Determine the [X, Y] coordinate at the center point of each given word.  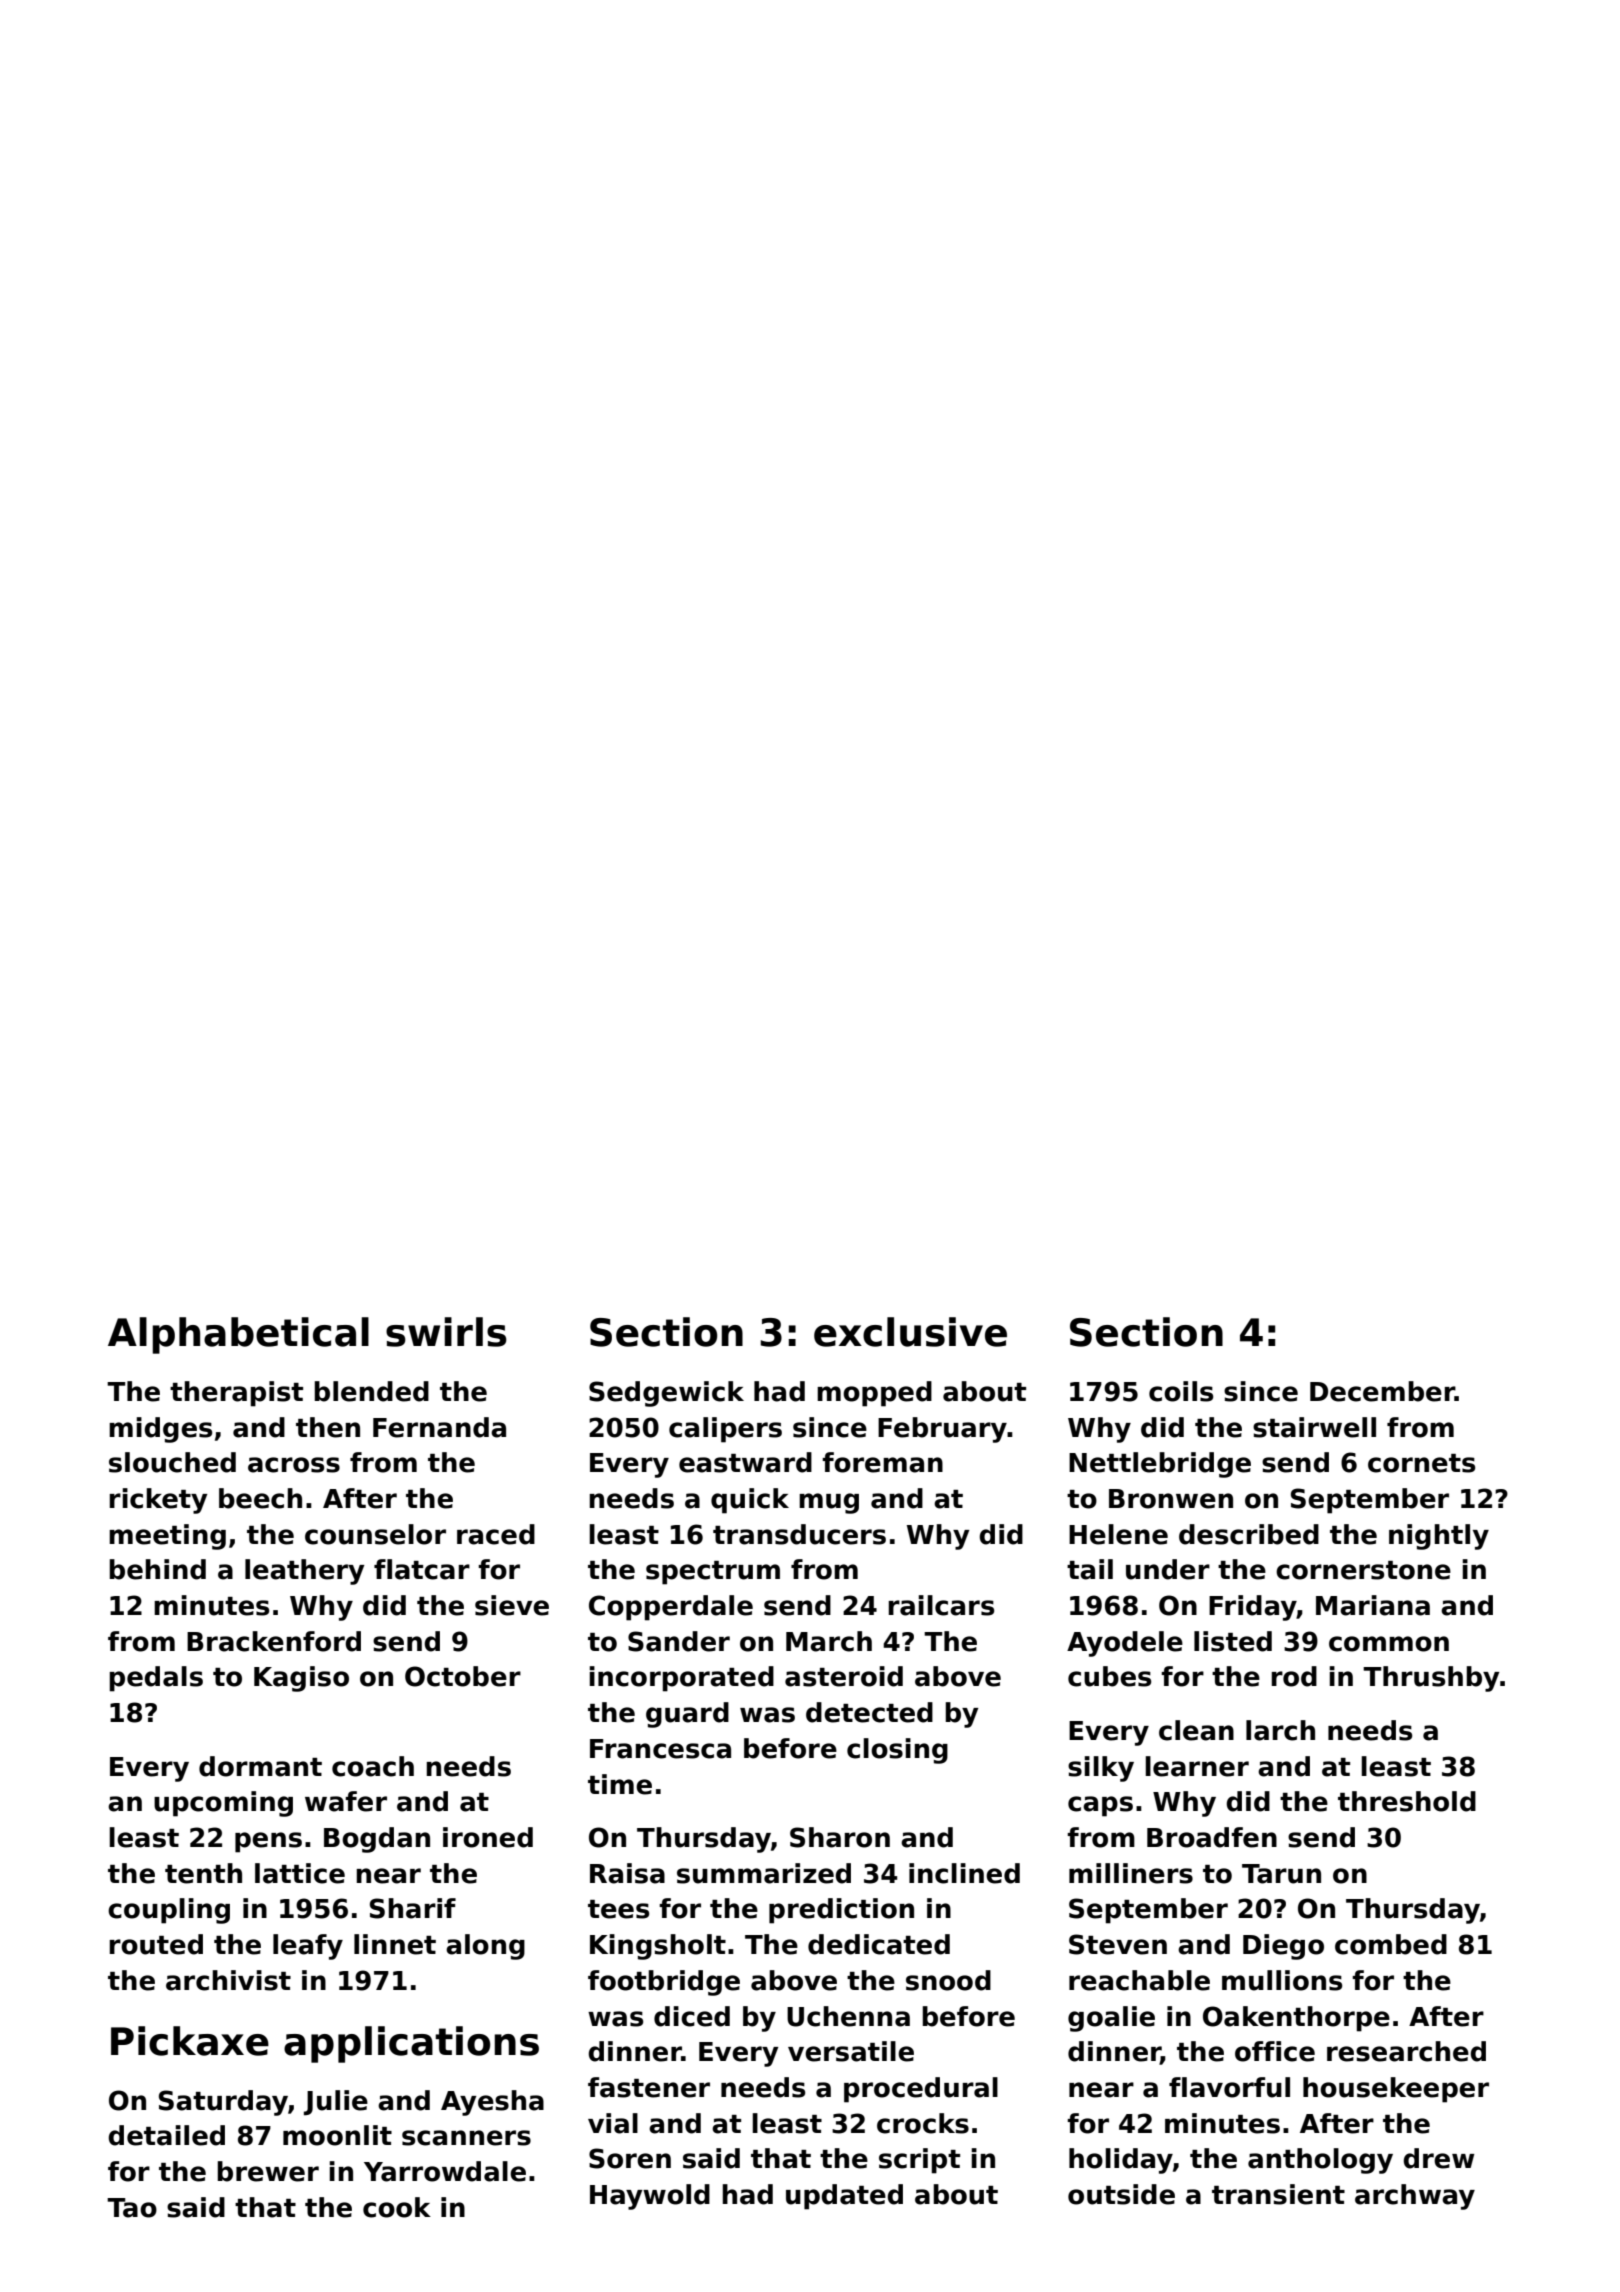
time [620, 1784]
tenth [203, 1873]
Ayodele [1125, 1644]
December [1382, 1391]
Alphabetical [238, 1335]
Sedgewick [666, 1394]
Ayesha [492, 2103]
